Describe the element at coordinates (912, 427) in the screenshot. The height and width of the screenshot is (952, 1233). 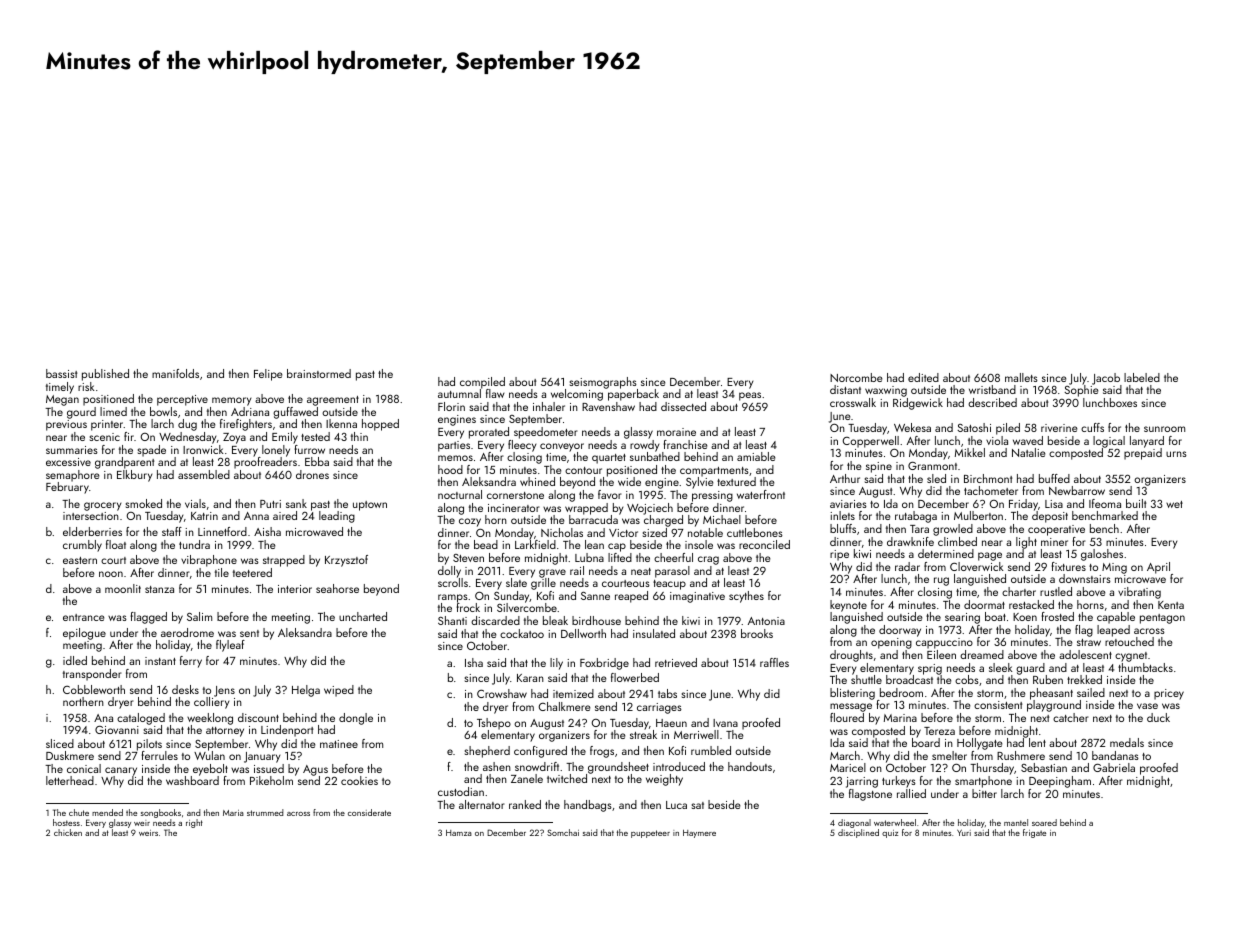
I see `Wekesa` at that location.
